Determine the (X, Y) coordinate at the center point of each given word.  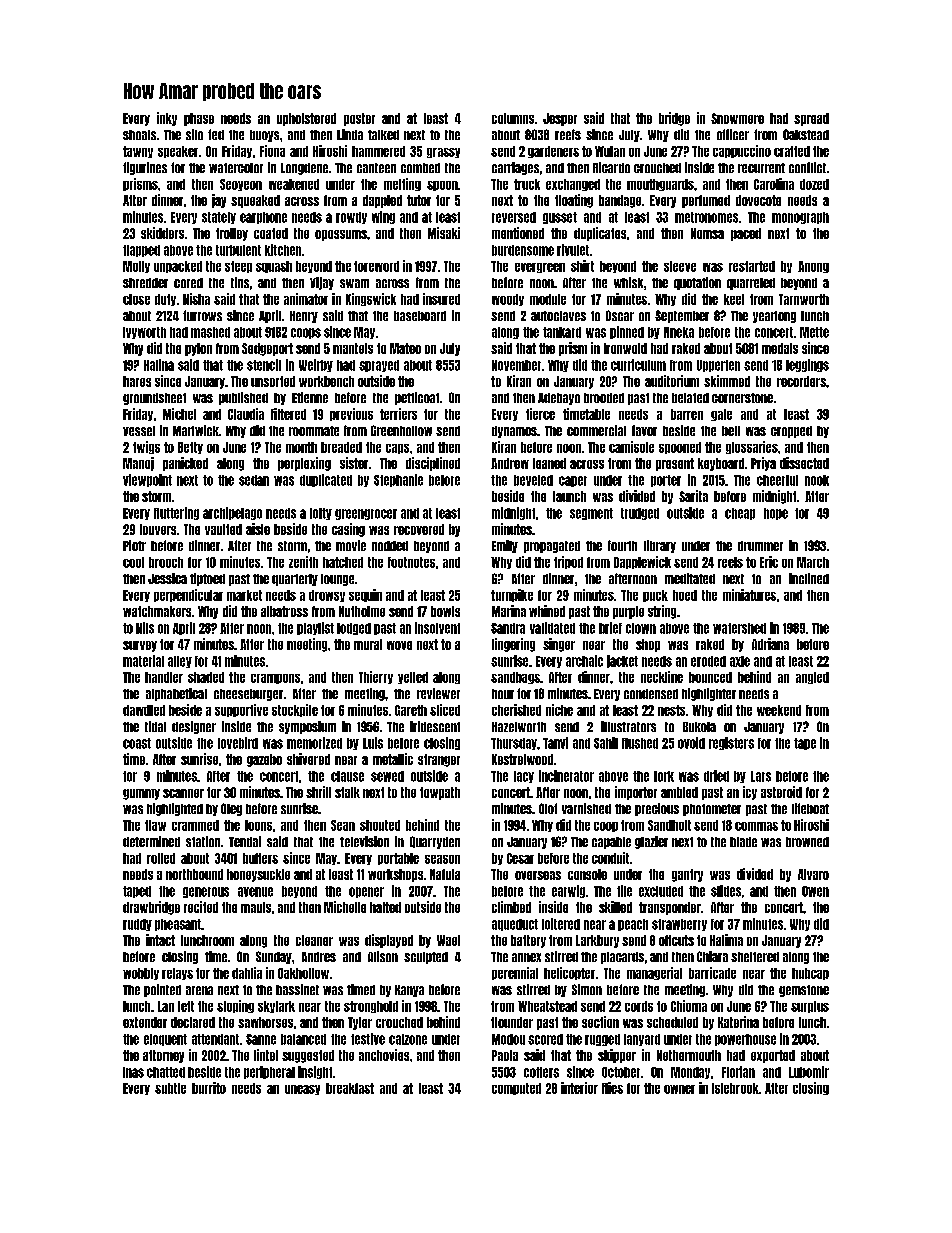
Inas (133, 1072)
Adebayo (559, 399)
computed (516, 1089)
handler (164, 677)
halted (385, 907)
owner (679, 1089)
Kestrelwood (522, 759)
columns (513, 118)
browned (807, 842)
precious (657, 809)
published (243, 398)
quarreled (751, 284)
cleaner (314, 940)
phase (199, 119)
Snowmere (737, 118)
